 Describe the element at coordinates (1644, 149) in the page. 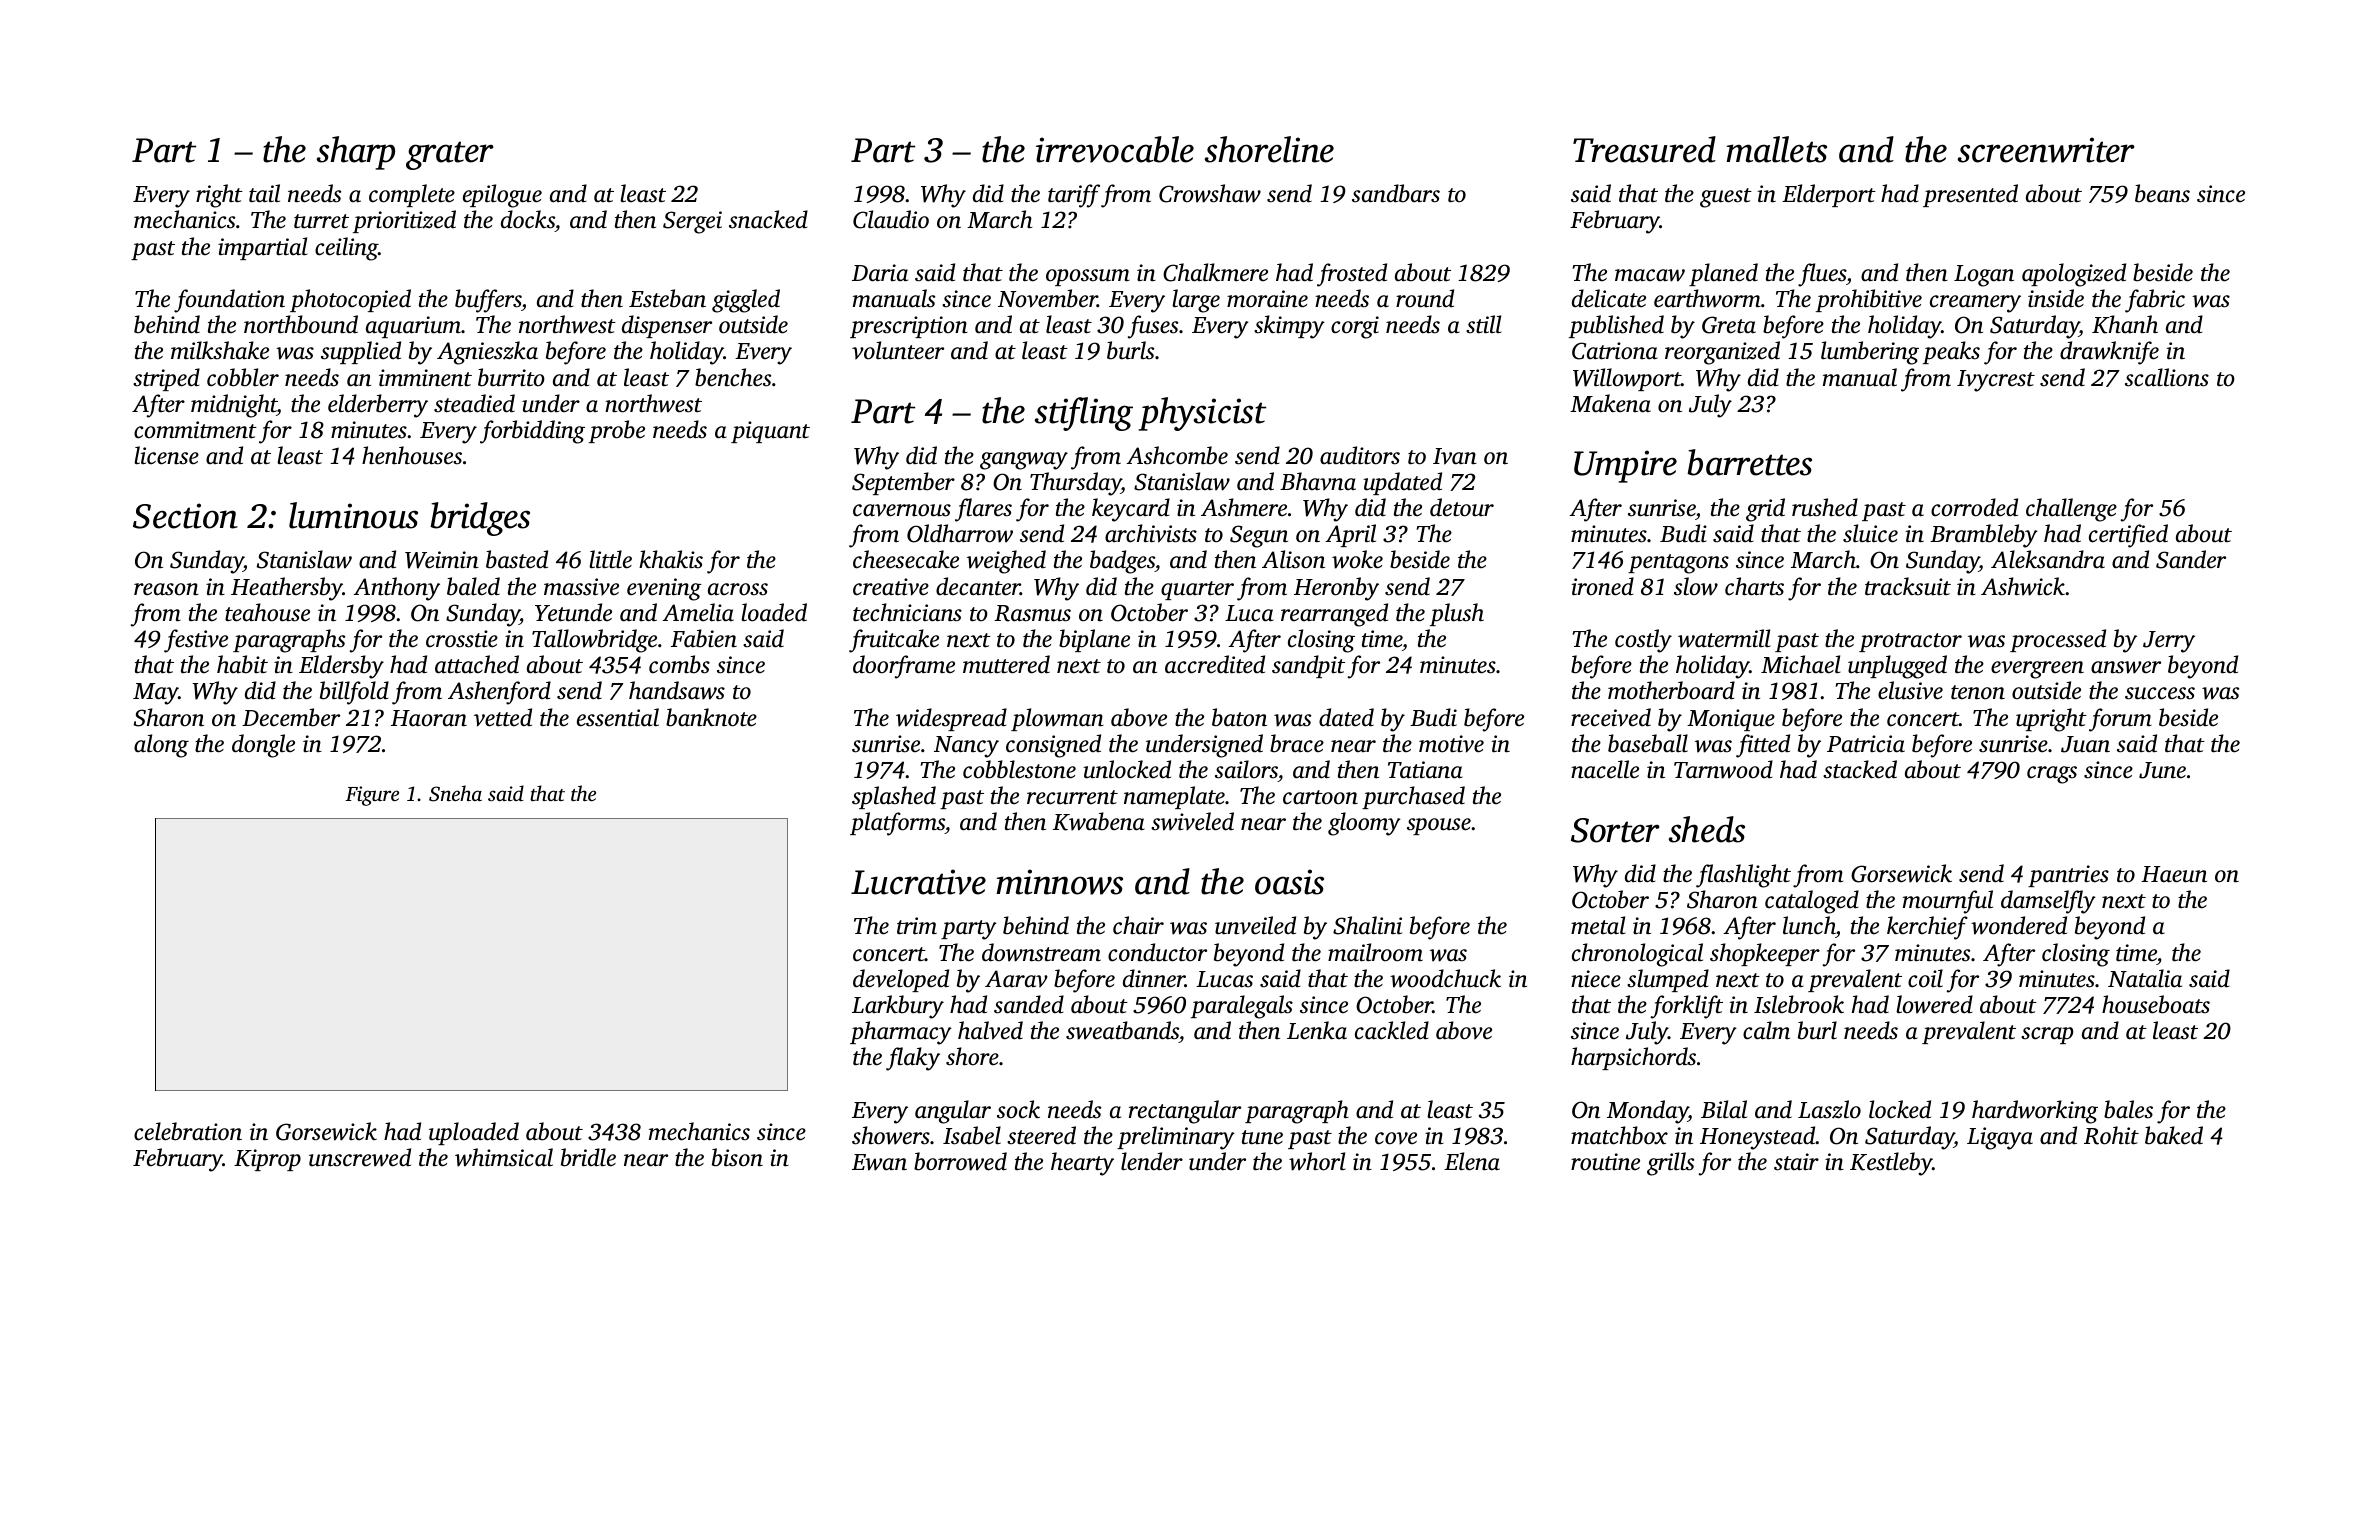

I see `Treasured` at that location.
